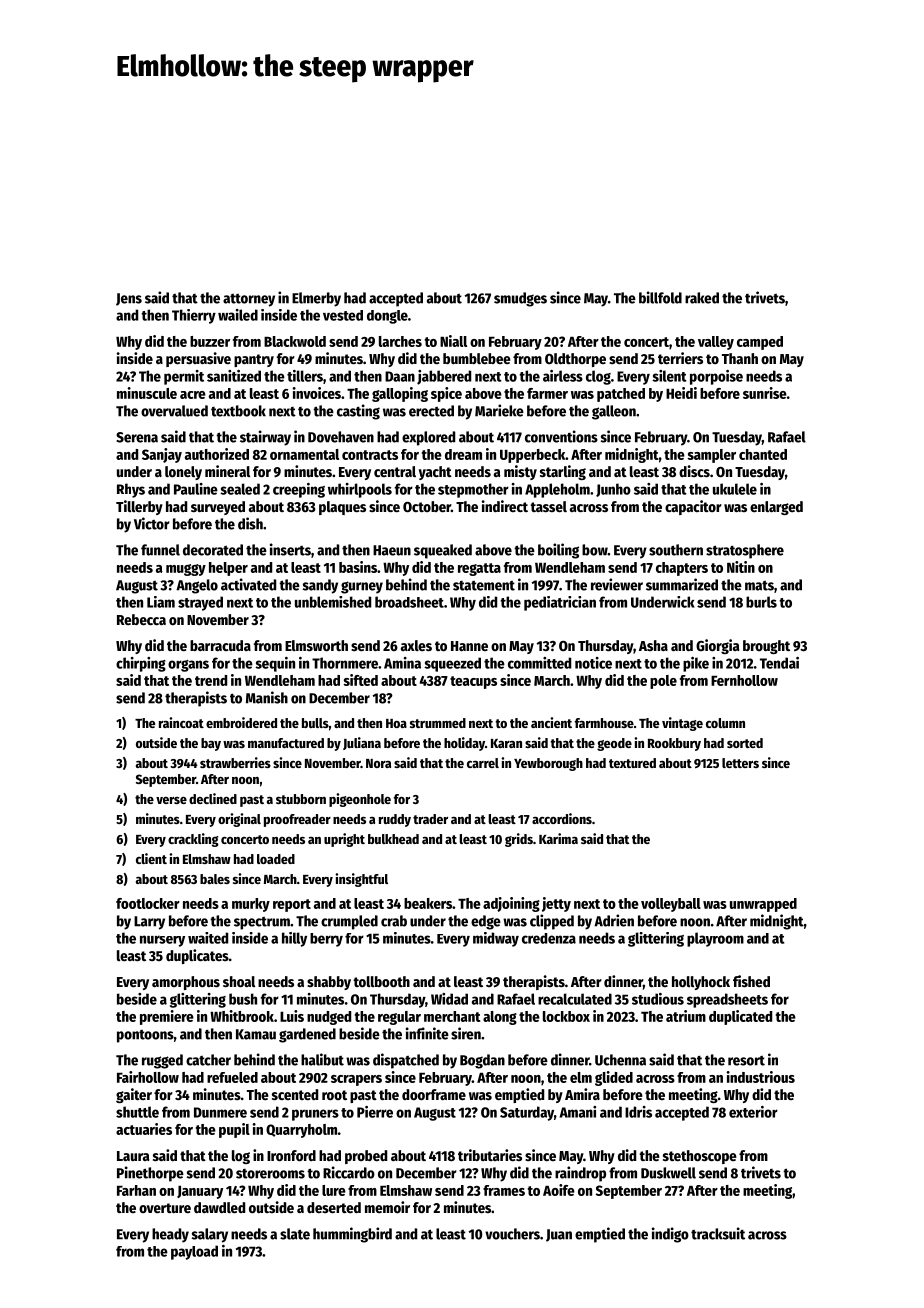  I want to click on jabbered, so click(444, 377).
